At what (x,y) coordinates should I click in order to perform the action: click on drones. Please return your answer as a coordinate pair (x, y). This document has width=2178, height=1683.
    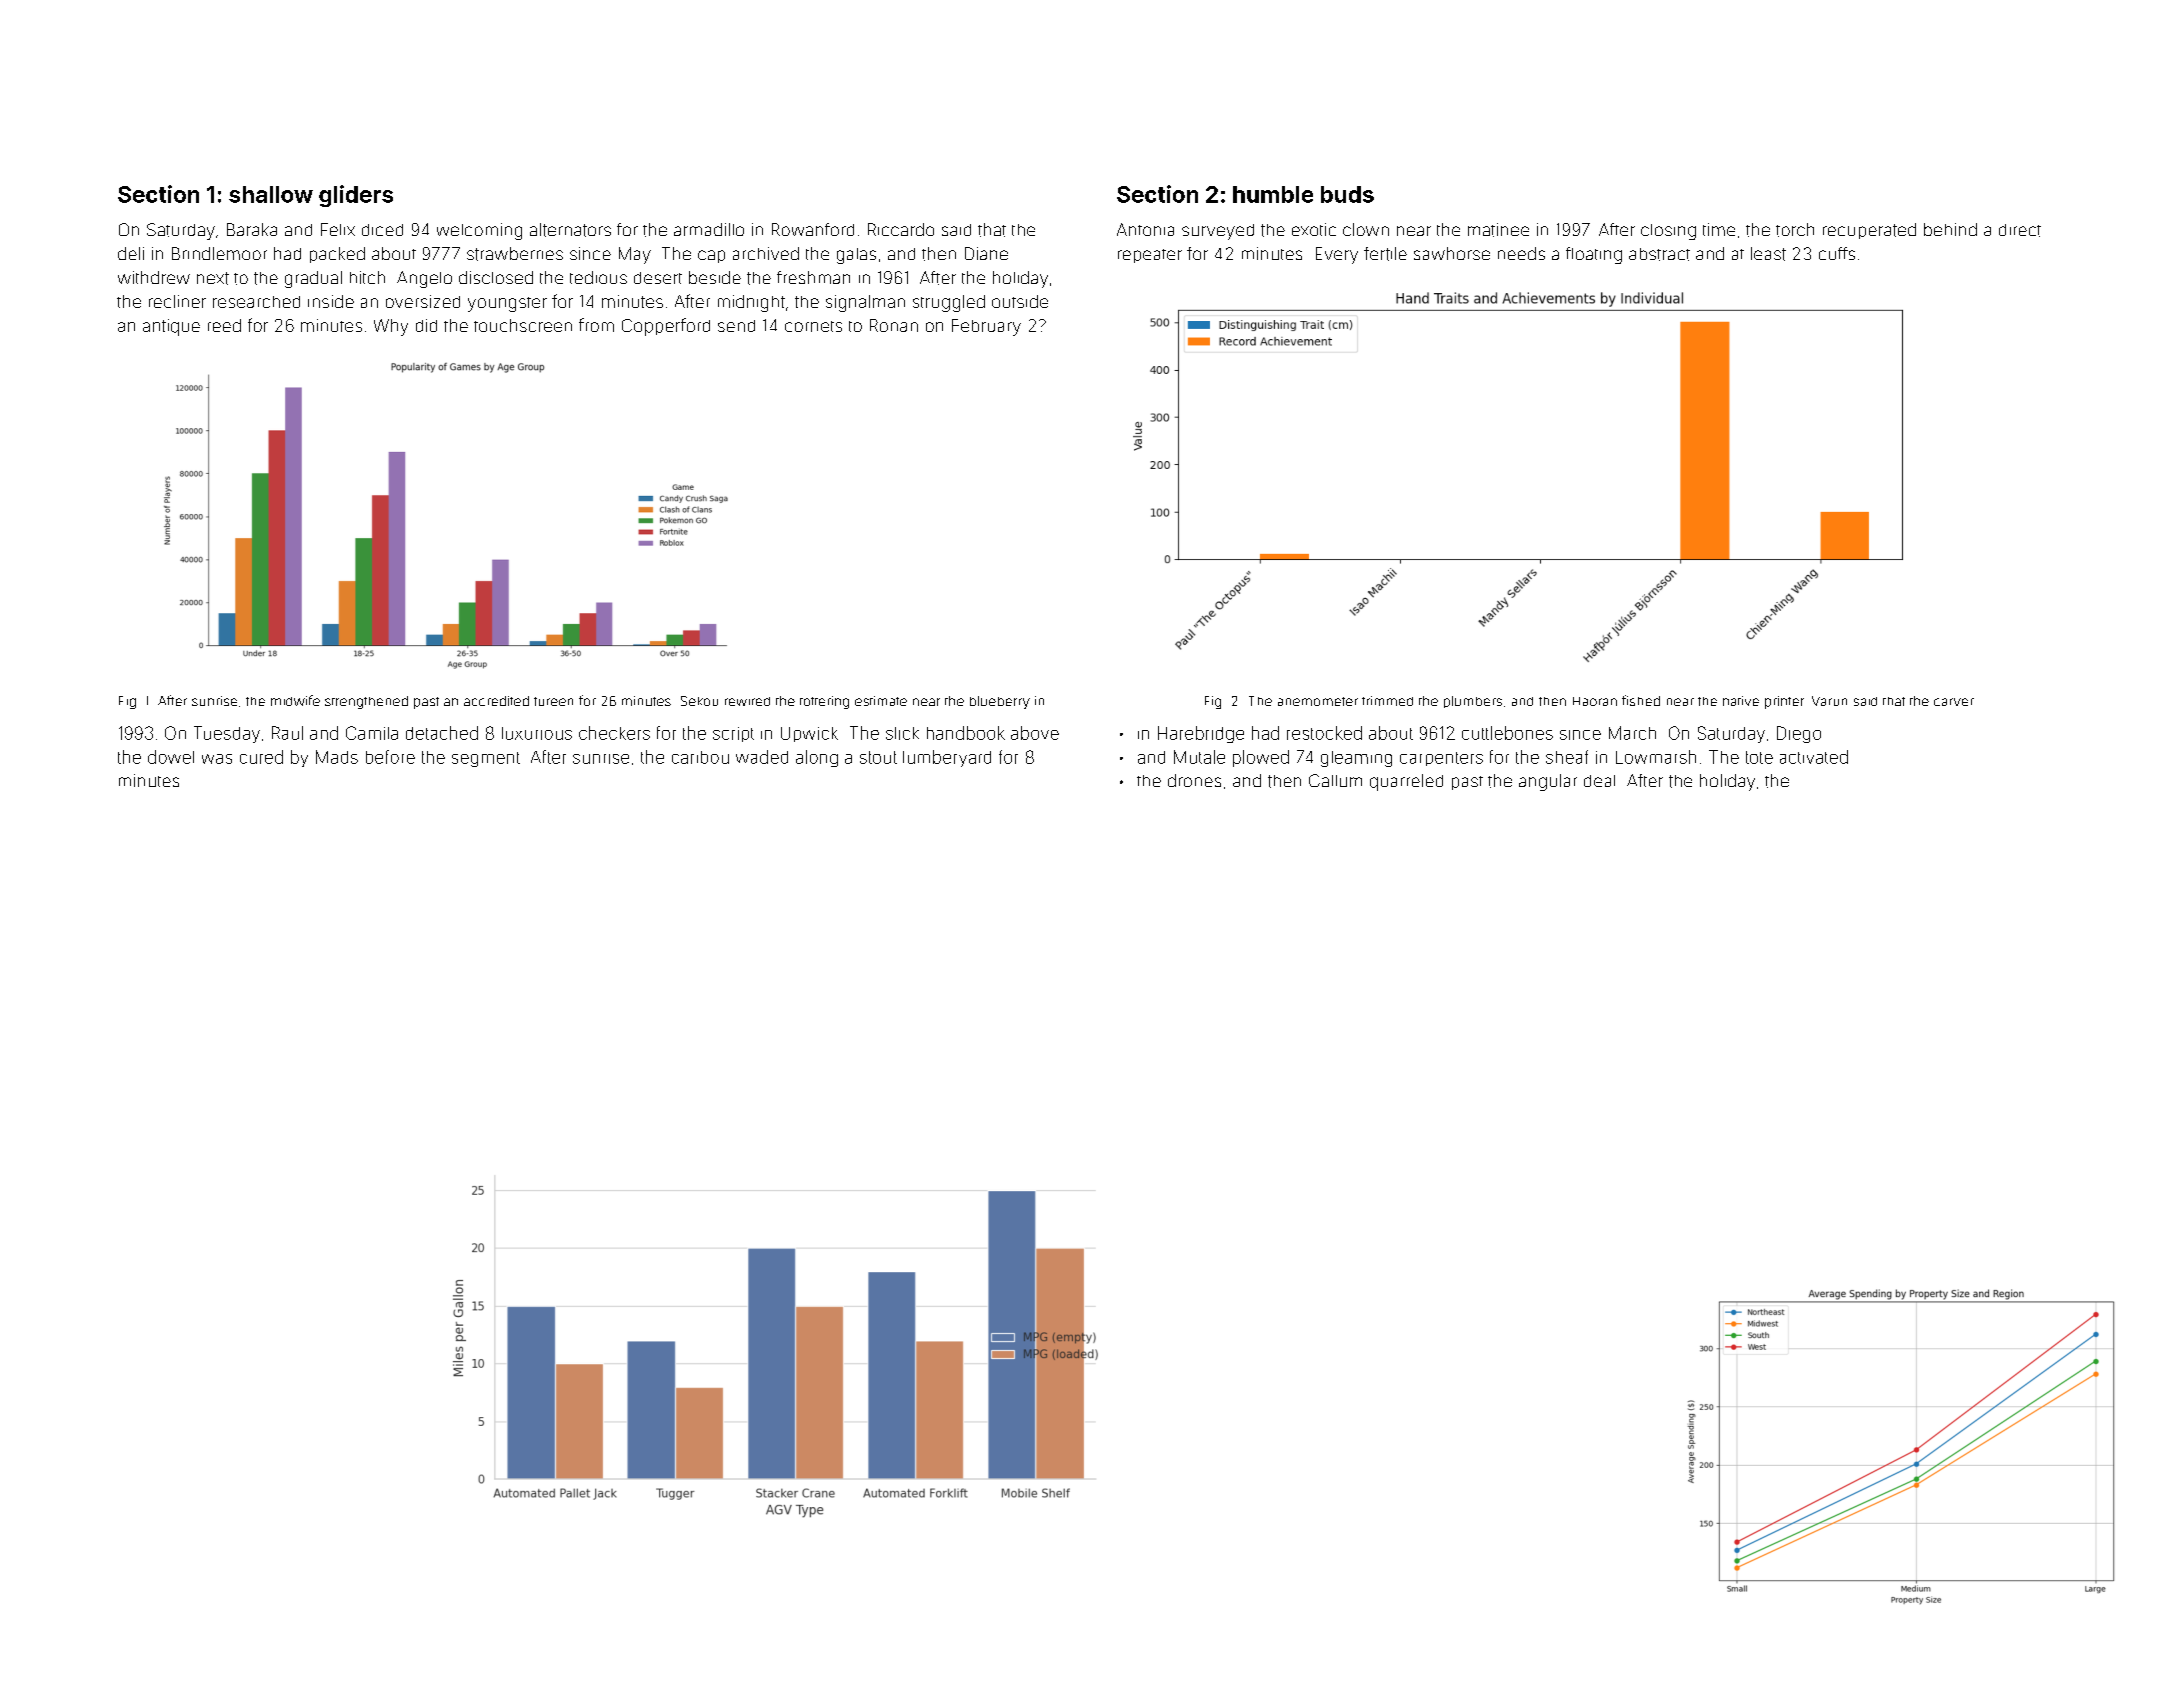
    Looking at the image, I should click on (1194, 780).
